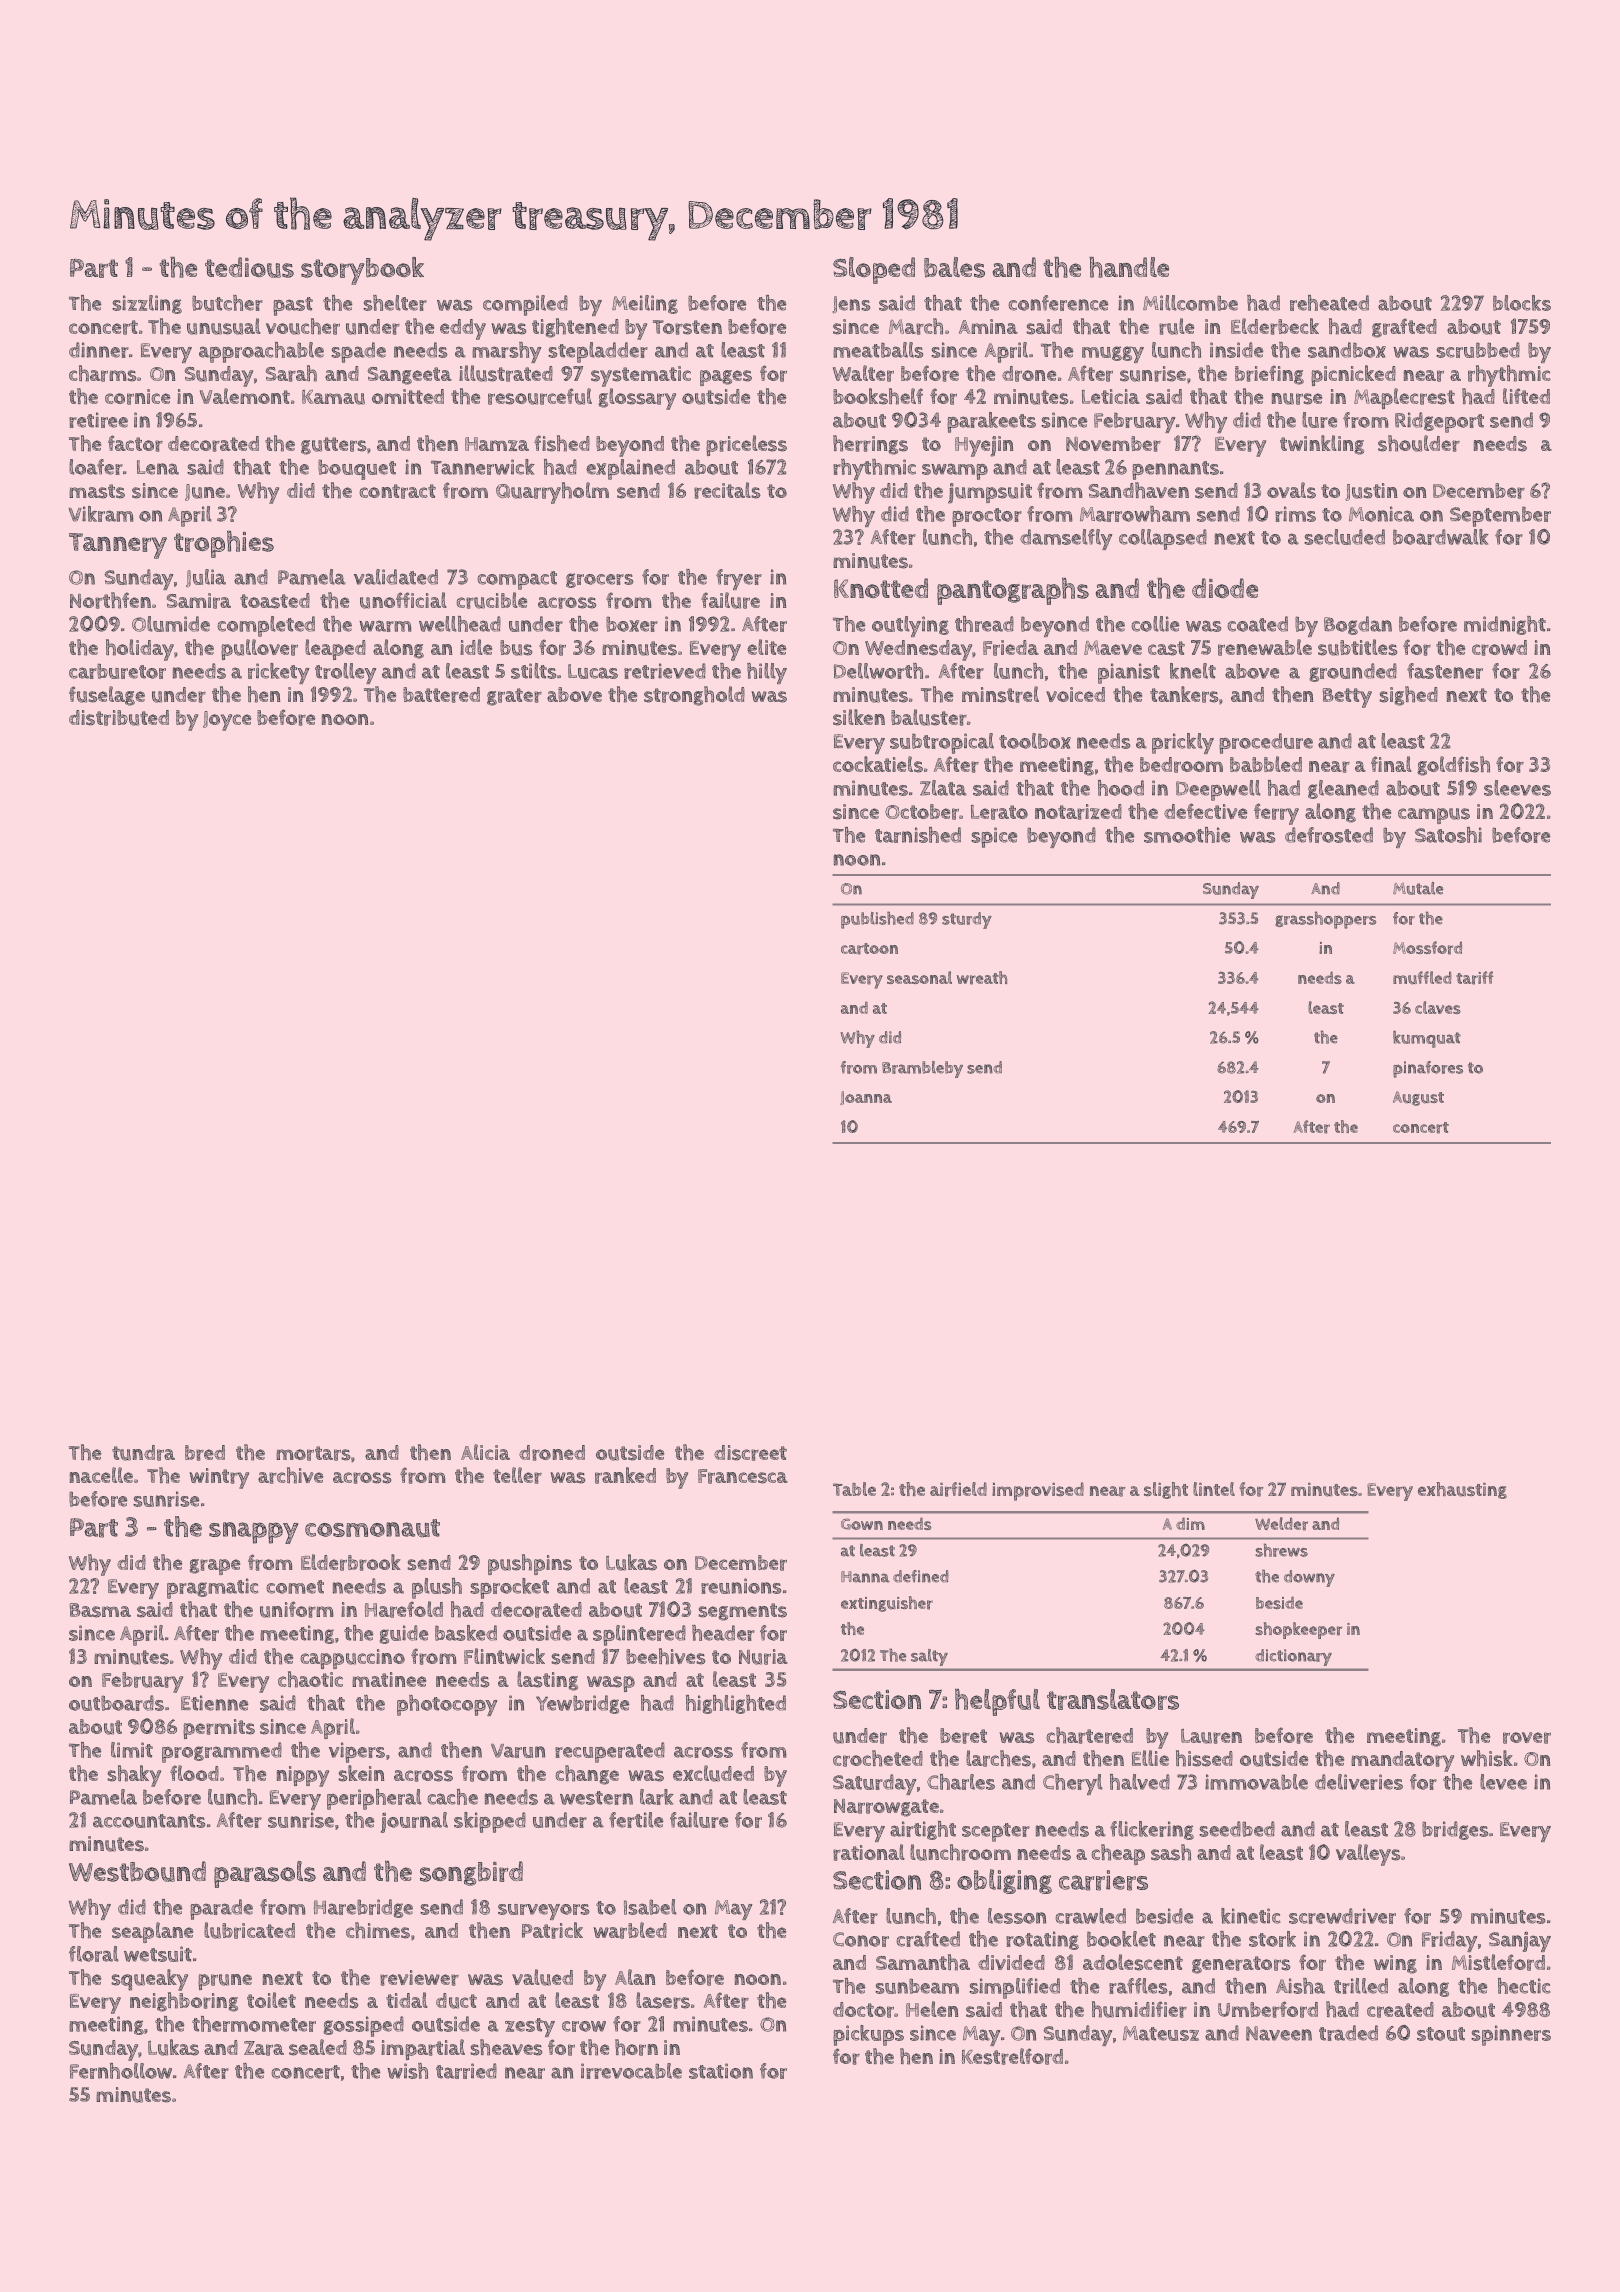 Image resolution: width=1620 pixels, height=2292 pixels. What do you see at coordinates (143, 1453) in the image?
I see `tundra` at bounding box center [143, 1453].
